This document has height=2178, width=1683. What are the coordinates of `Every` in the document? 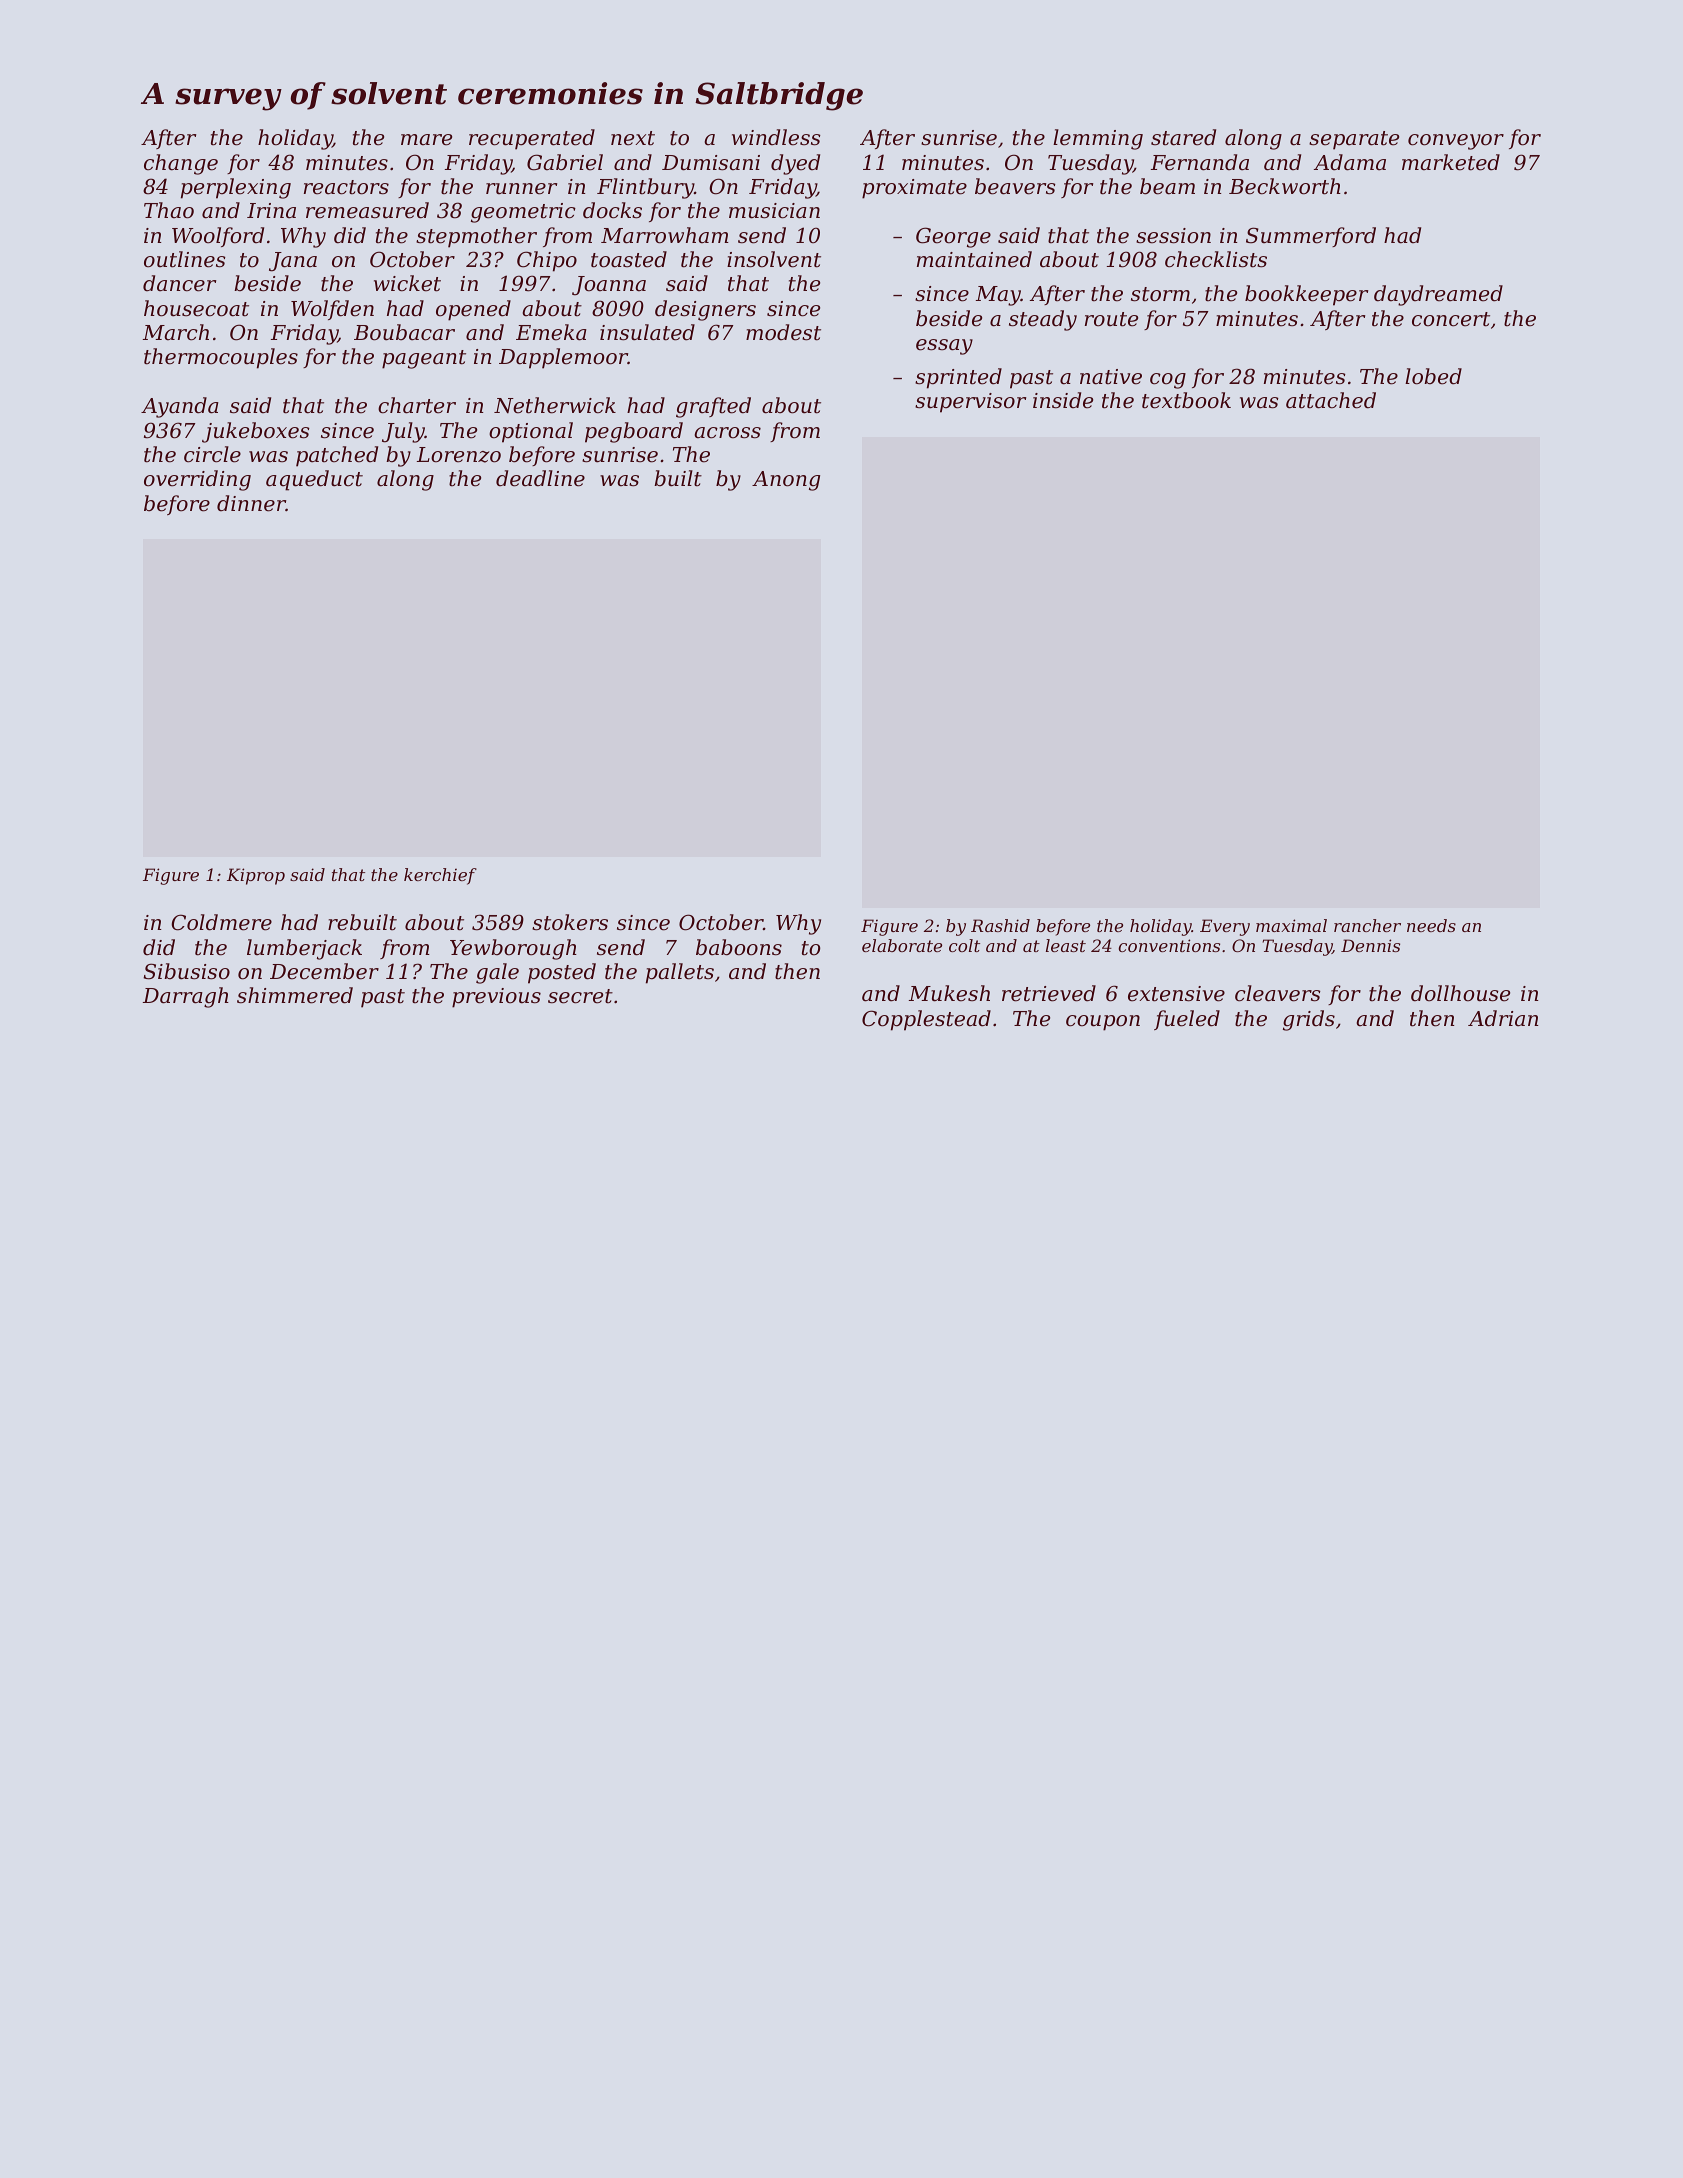 It's located at (1225, 927).
